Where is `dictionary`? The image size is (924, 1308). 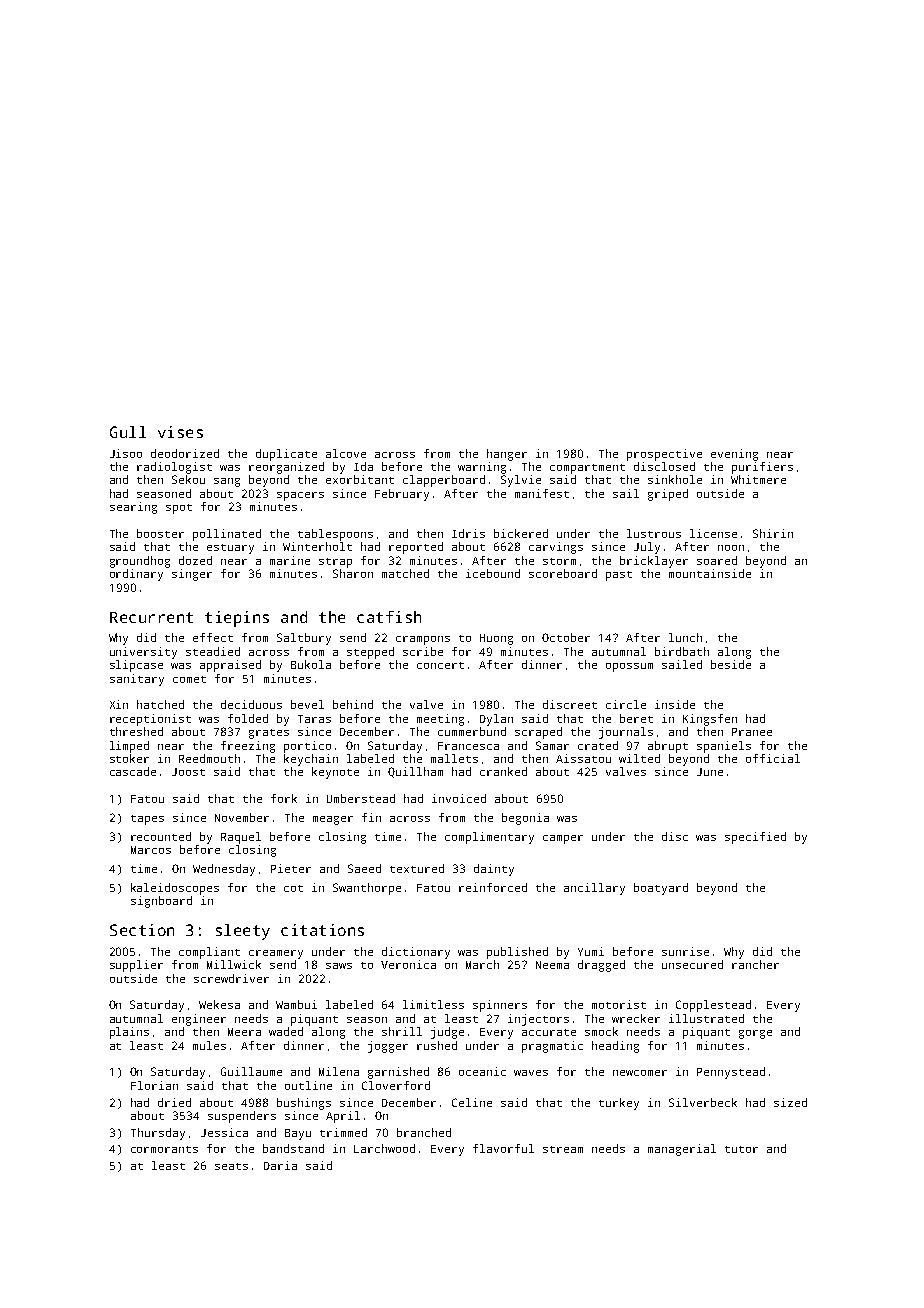 dictionary is located at coordinates (416, 953).
